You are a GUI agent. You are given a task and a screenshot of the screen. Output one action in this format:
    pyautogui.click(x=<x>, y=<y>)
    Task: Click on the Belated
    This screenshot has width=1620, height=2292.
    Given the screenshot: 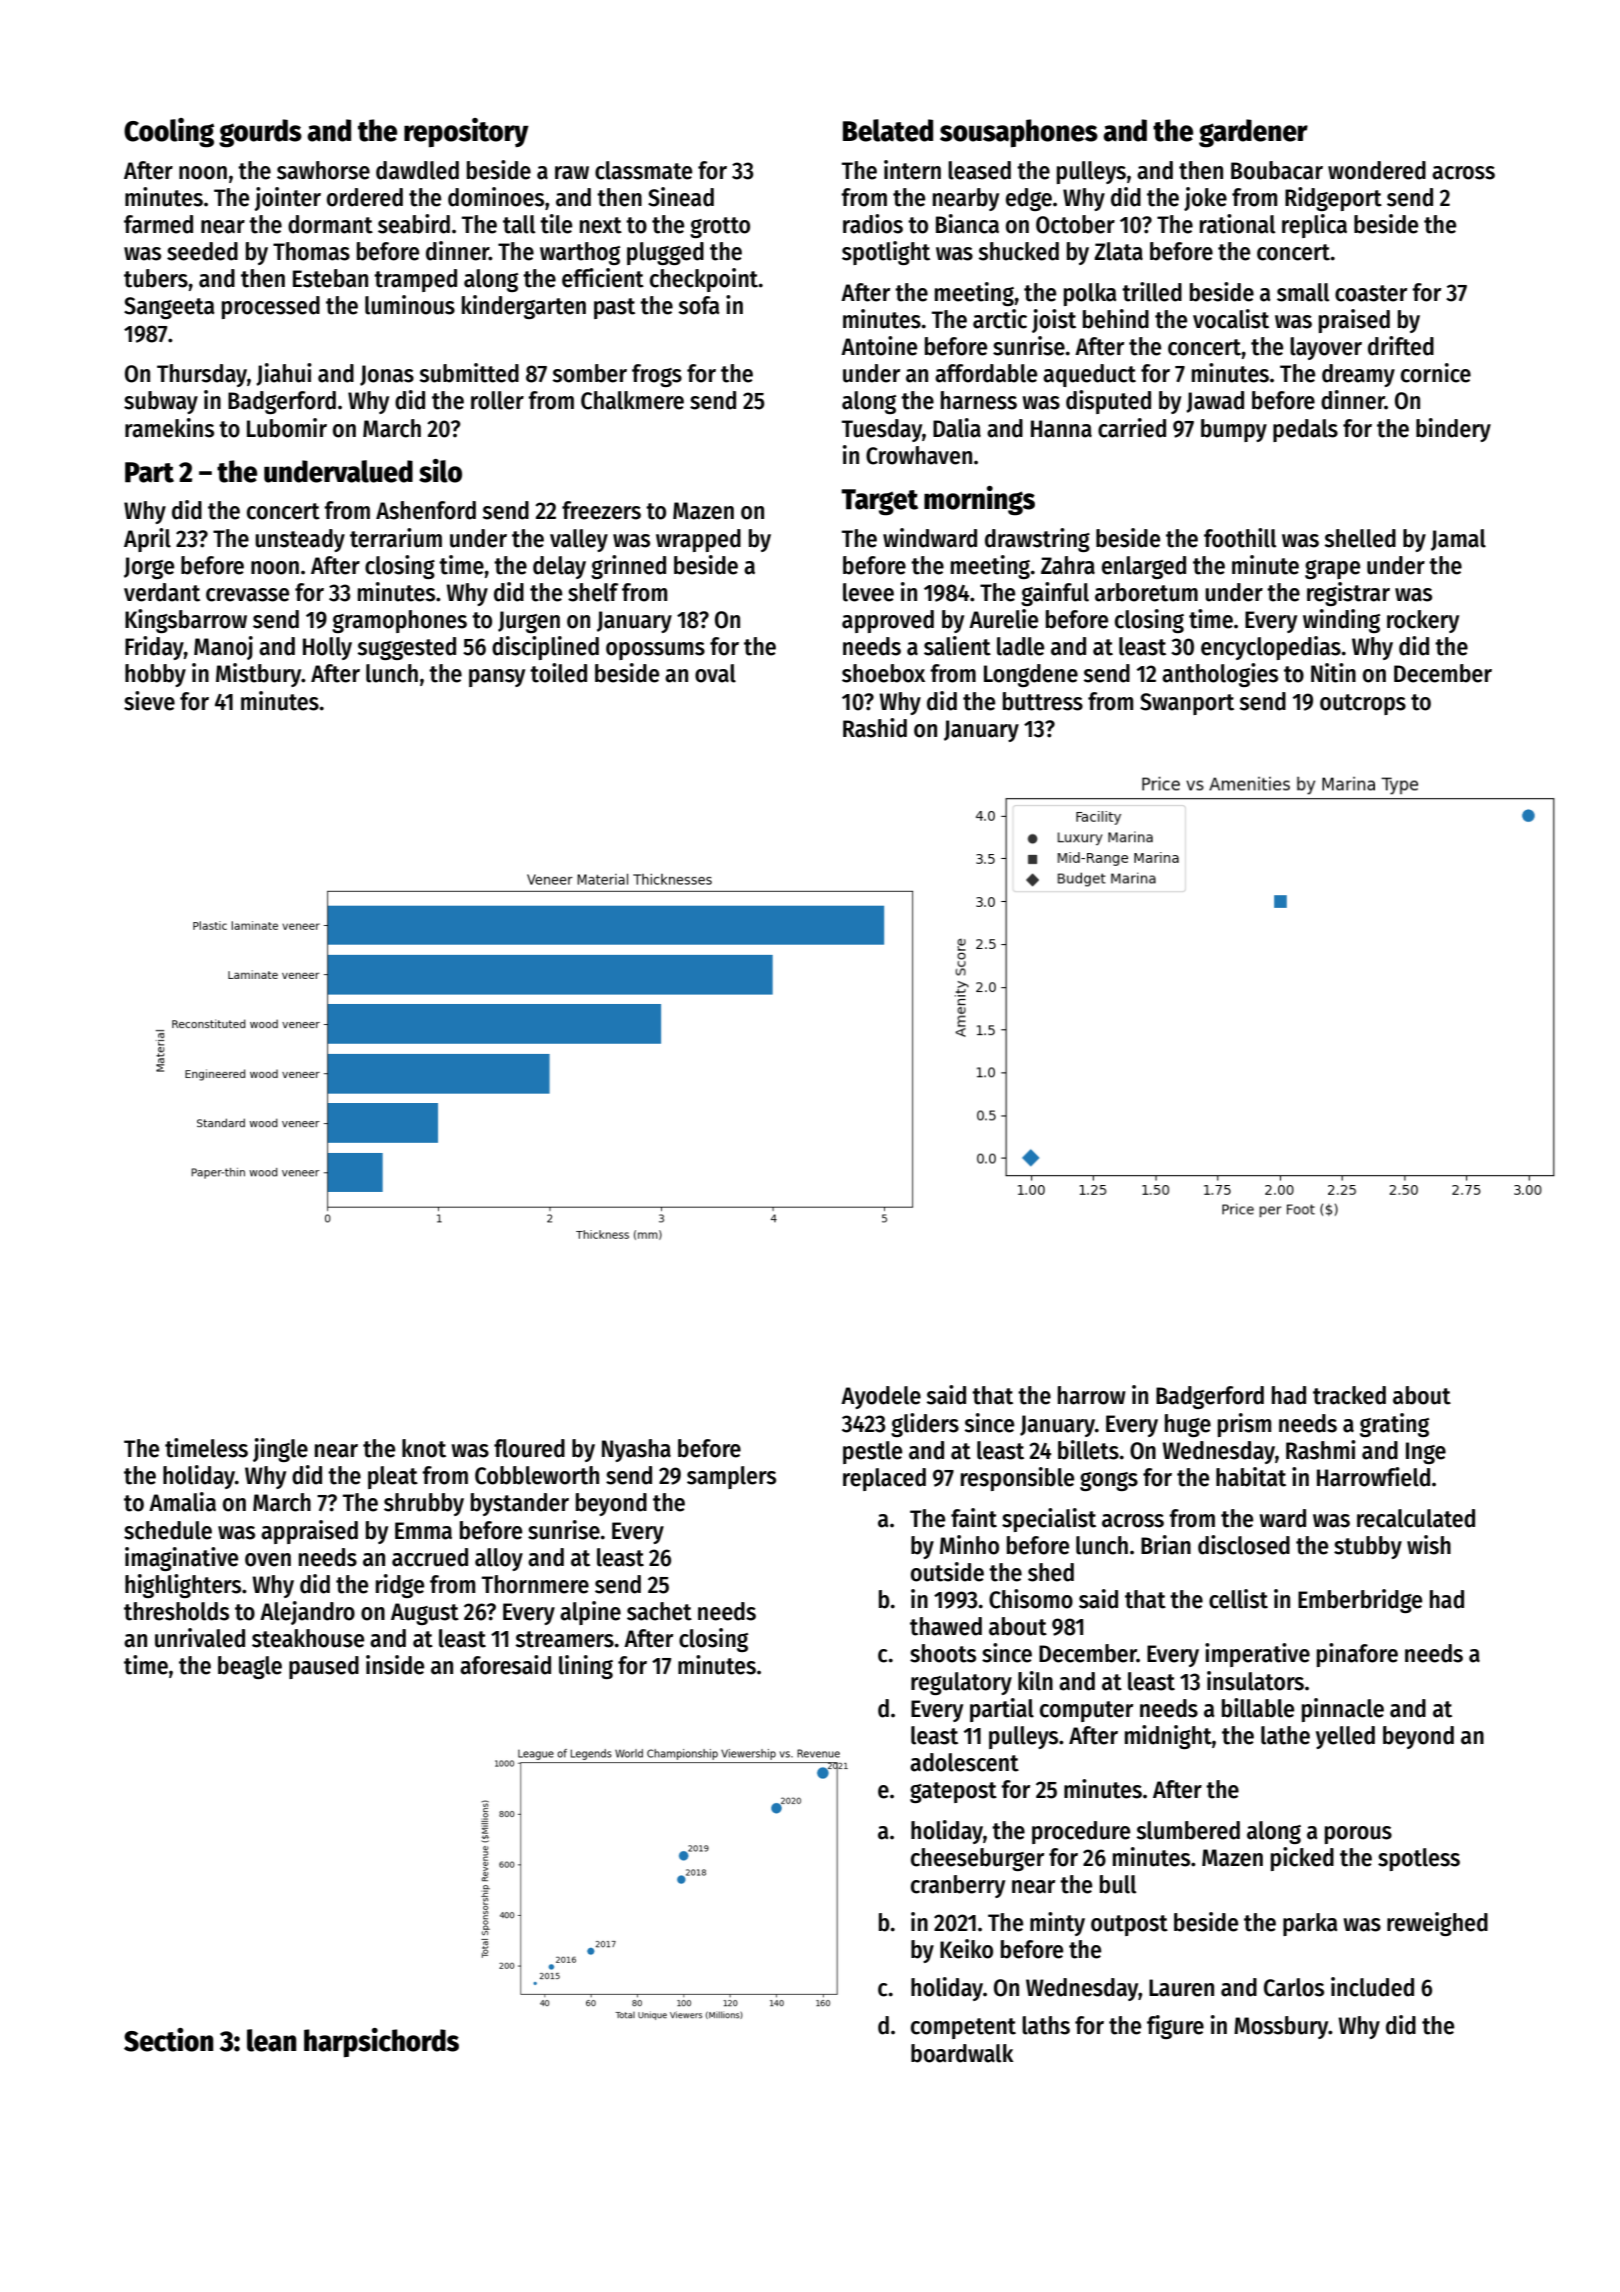 What is the action you would take?
    pyautogui.click(x=888, y=130)
